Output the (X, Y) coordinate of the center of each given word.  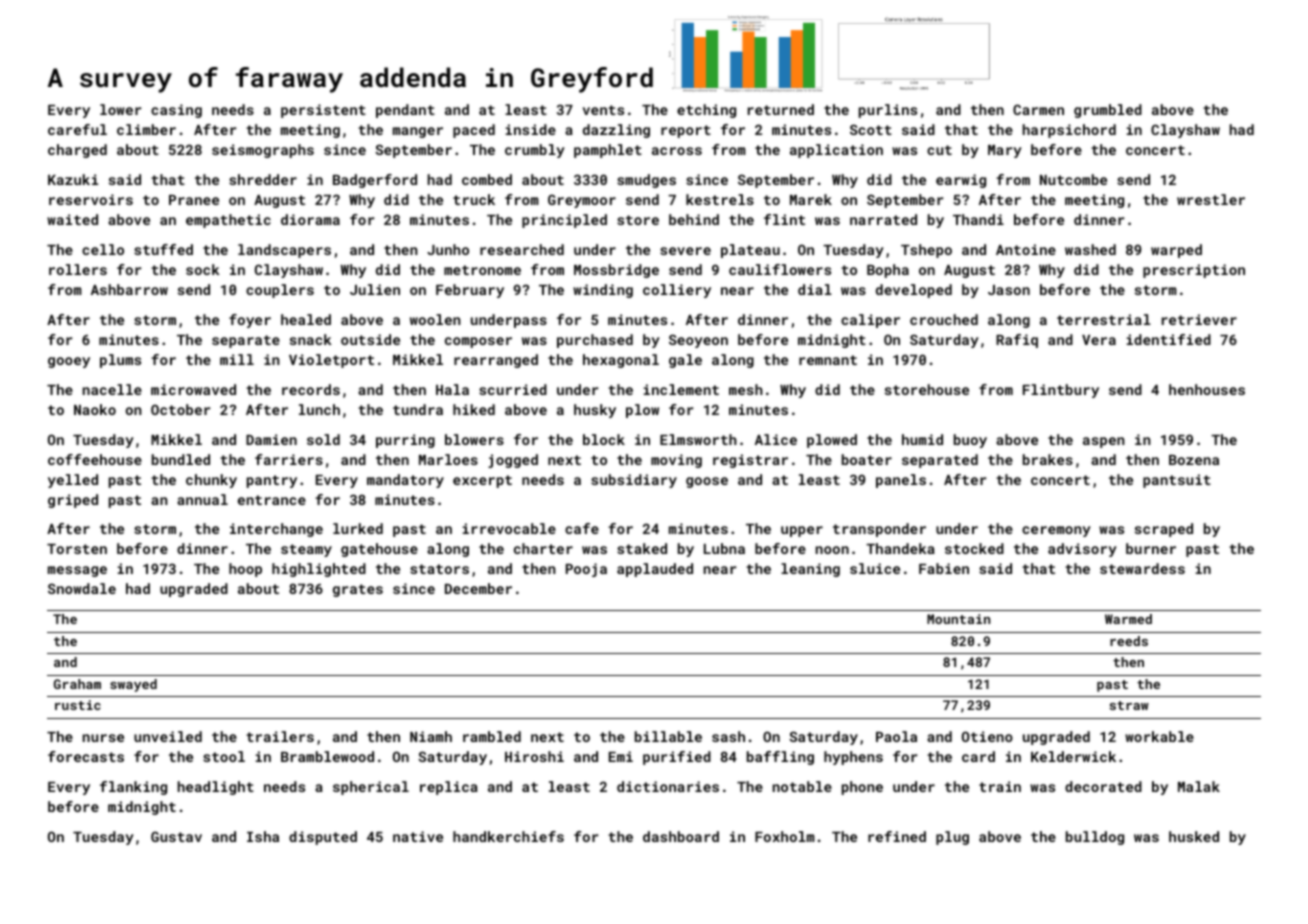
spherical (371, 788)
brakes (1048, 459)
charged (77, 151)
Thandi (978, 219)
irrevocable (509, 528)
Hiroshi (534, 756)
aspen (1104, 442)
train (1000, 786)
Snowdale (82, 588)
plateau (750, 251)
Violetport (331, 361)
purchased (595, 341)
